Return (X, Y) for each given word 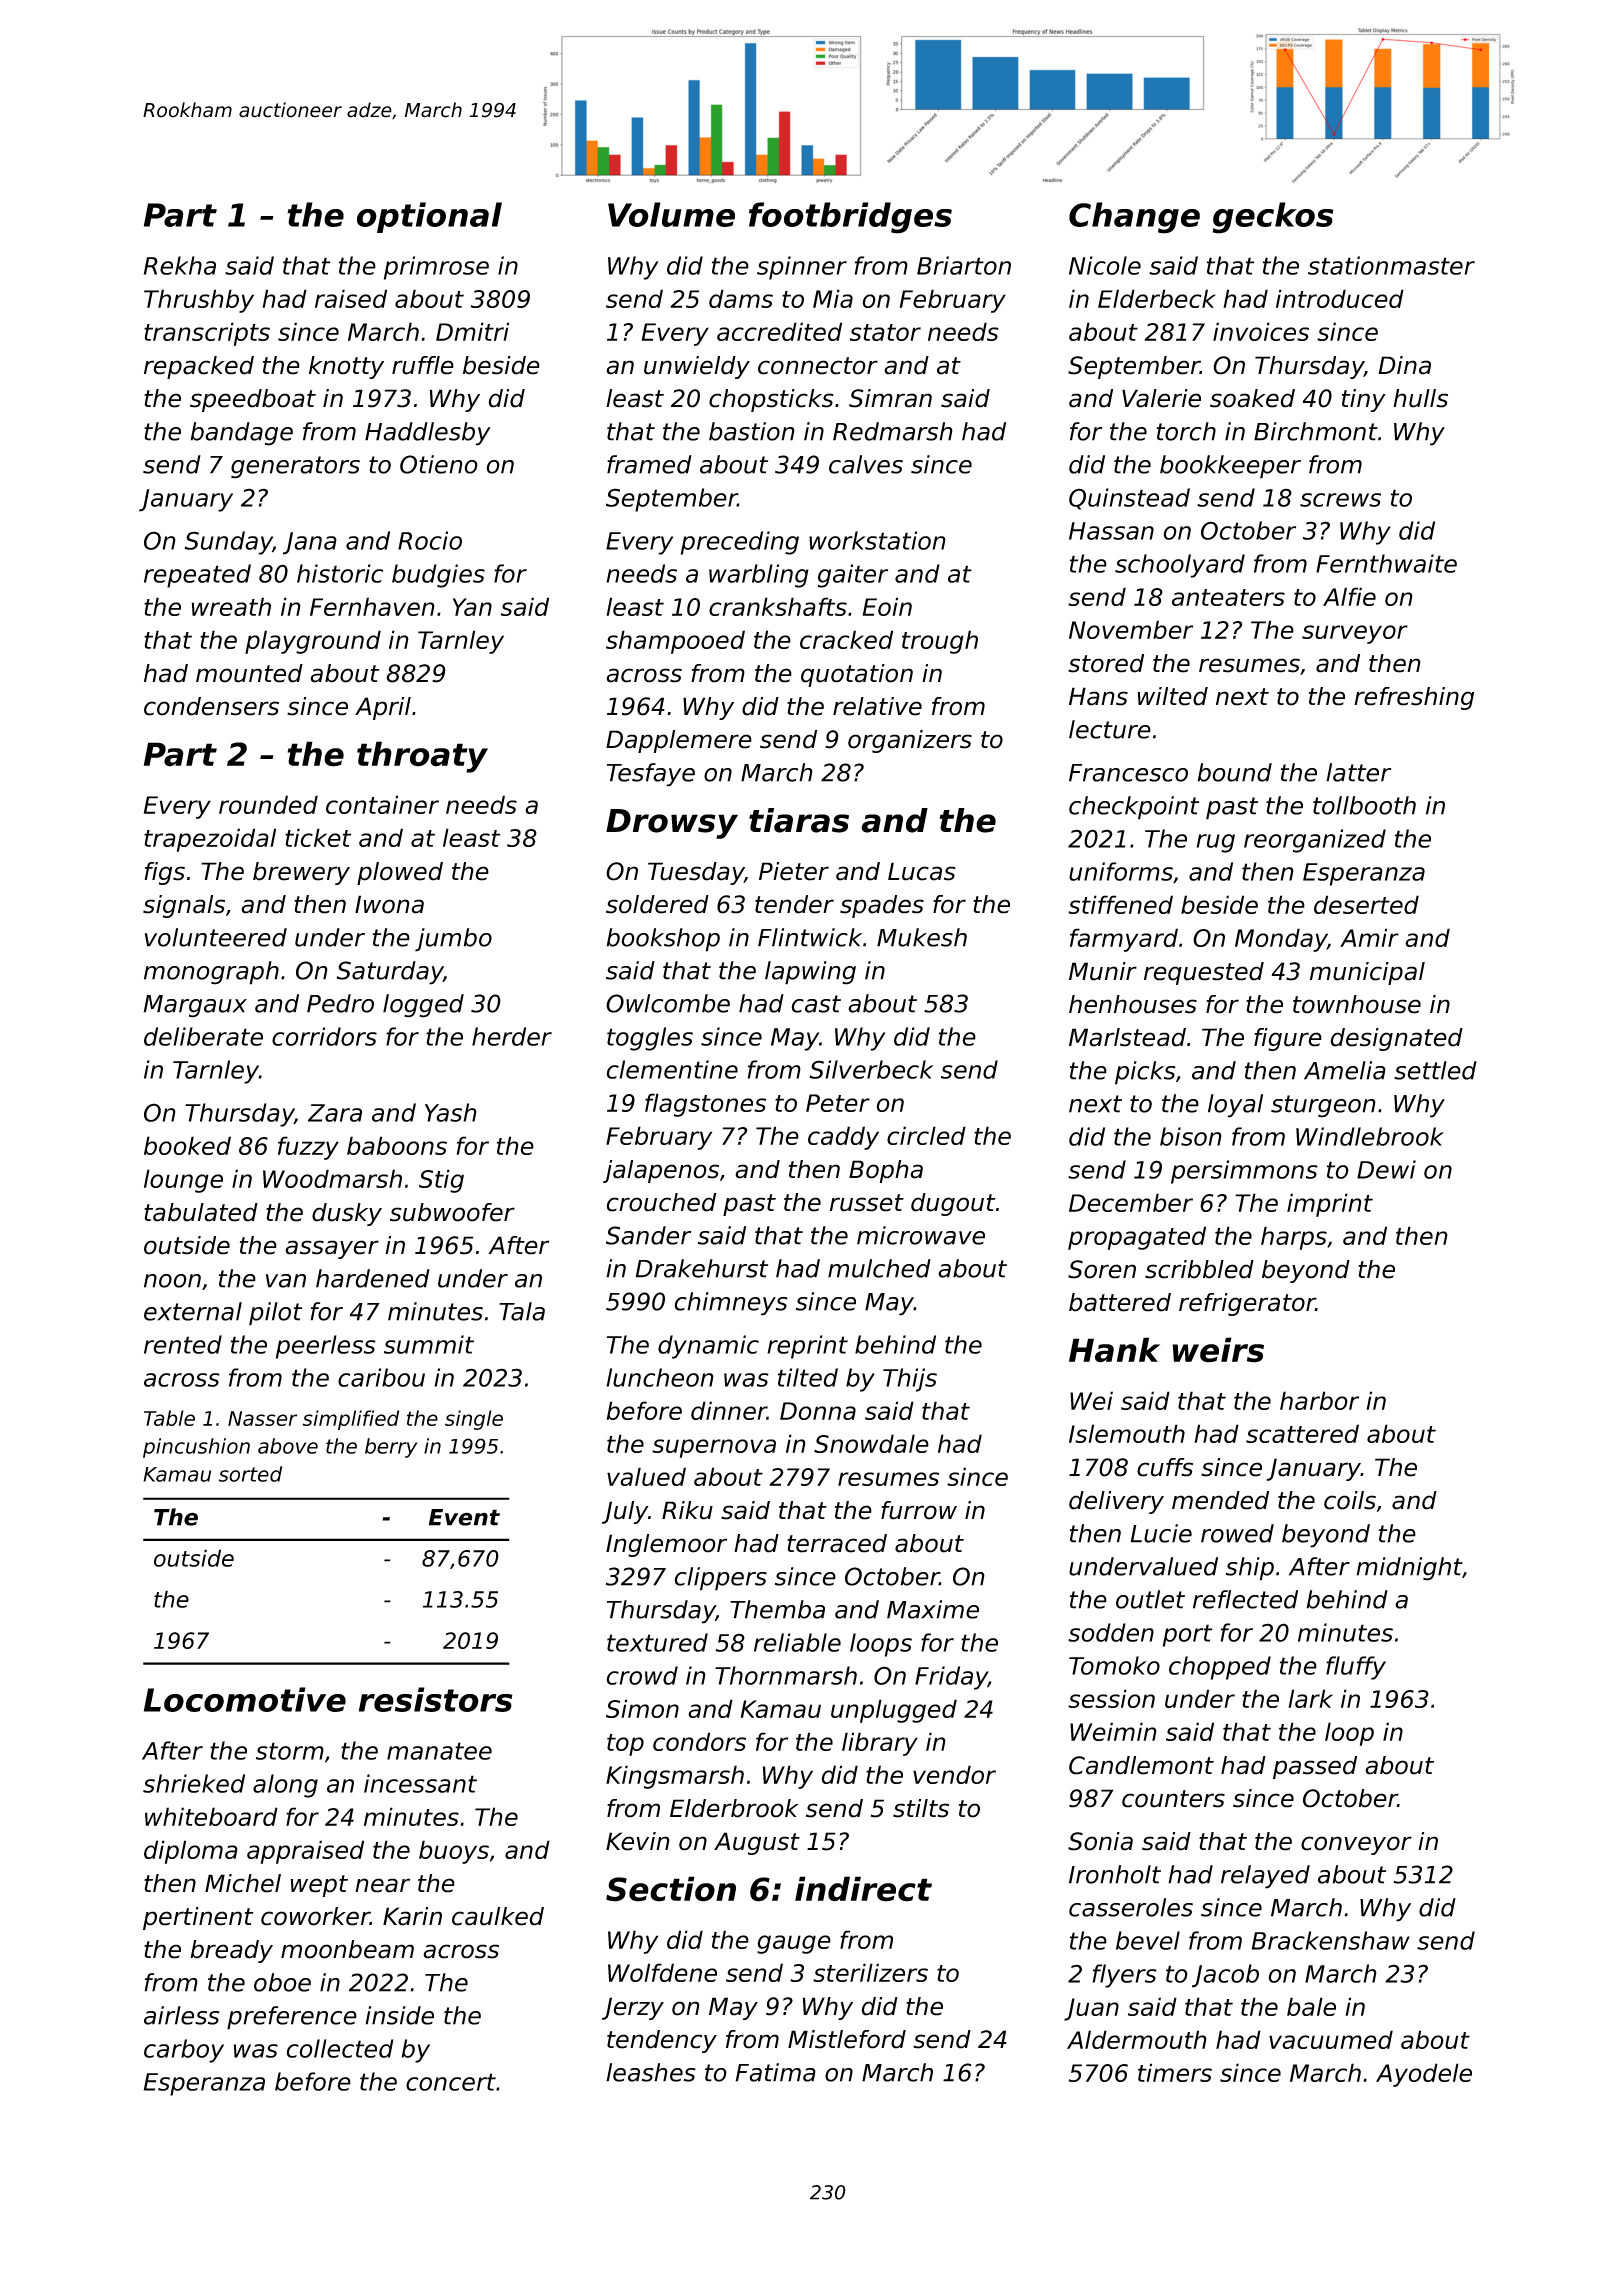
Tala (522, 1311)
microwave (921, 1235)
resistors (436, 1699)
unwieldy (697, 367)
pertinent (198, 1918)
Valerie (1161, 398)
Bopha (886, 1171)
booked (187, 1145)
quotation (857, 675)
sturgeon (1323, 1106)
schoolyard (1180, 566)
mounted (249, 673)
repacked (199, 367)
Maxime (933, 1609)
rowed (1237, 1533)
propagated (1137, 1238)
